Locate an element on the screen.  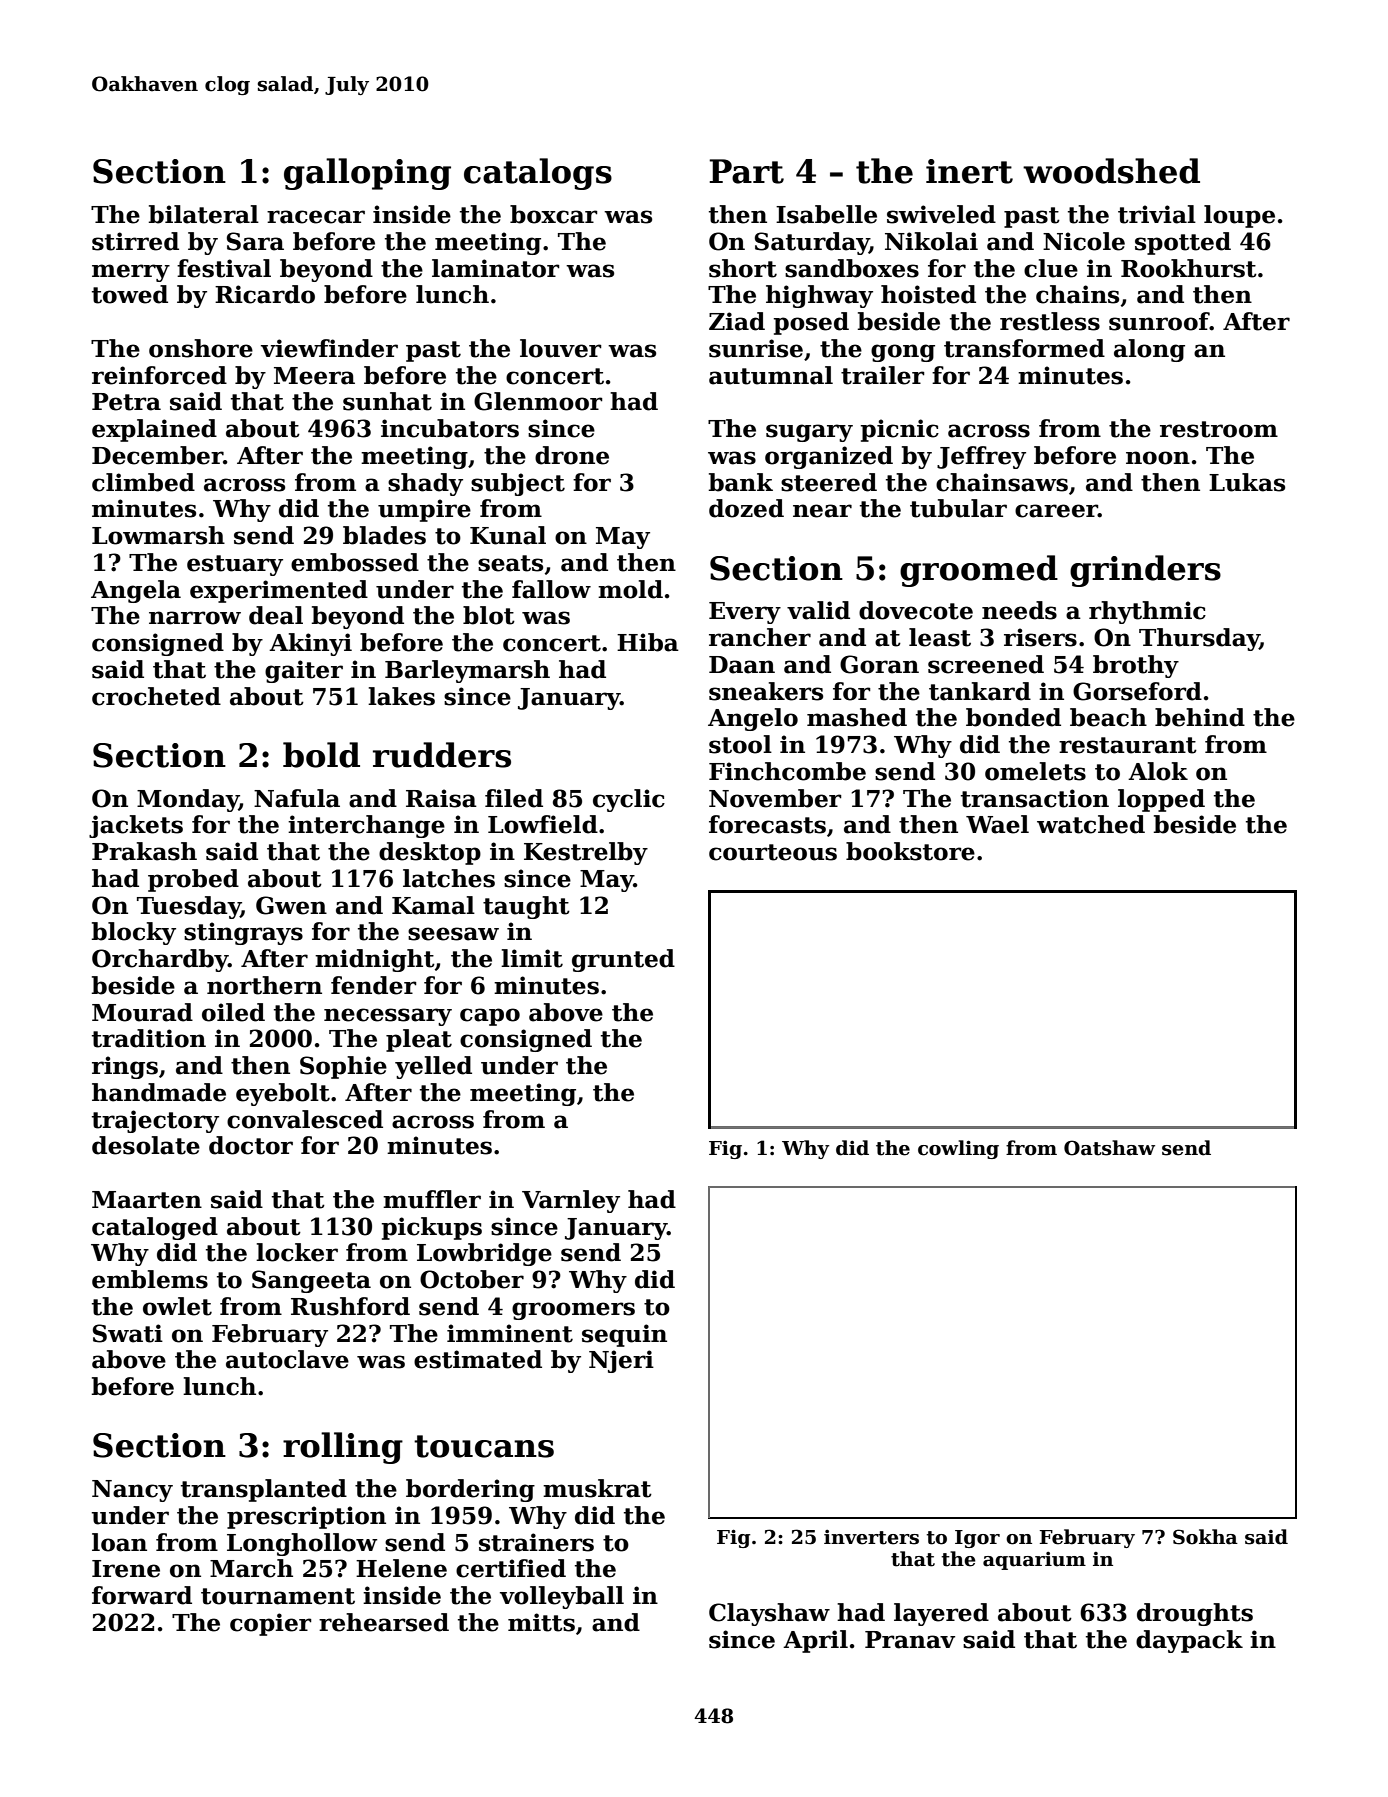
loupe is located at coordinates (1239, 216).
